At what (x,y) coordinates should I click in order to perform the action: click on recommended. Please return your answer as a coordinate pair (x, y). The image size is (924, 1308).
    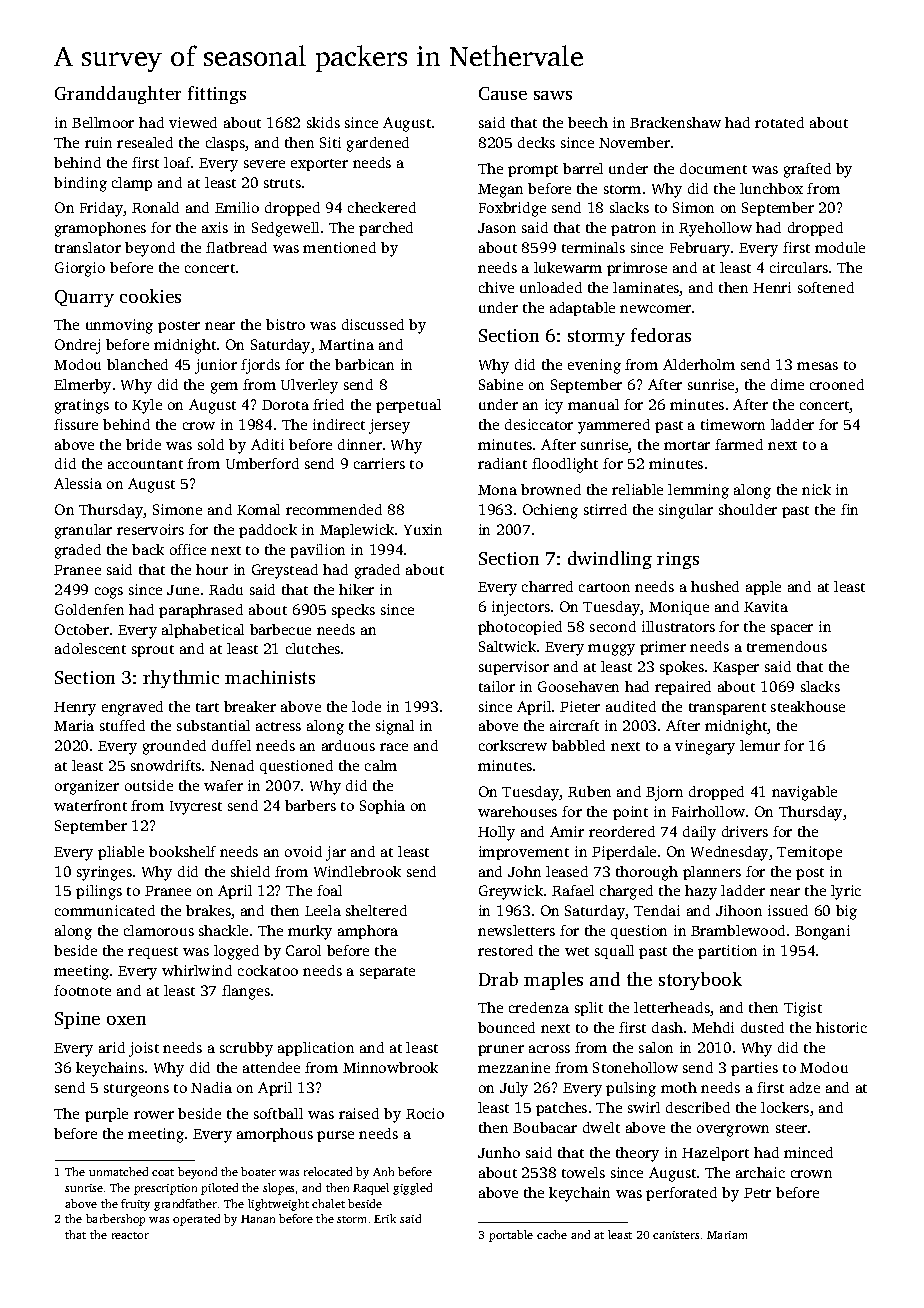
    Looking at the image, I should click on (334, 509).
